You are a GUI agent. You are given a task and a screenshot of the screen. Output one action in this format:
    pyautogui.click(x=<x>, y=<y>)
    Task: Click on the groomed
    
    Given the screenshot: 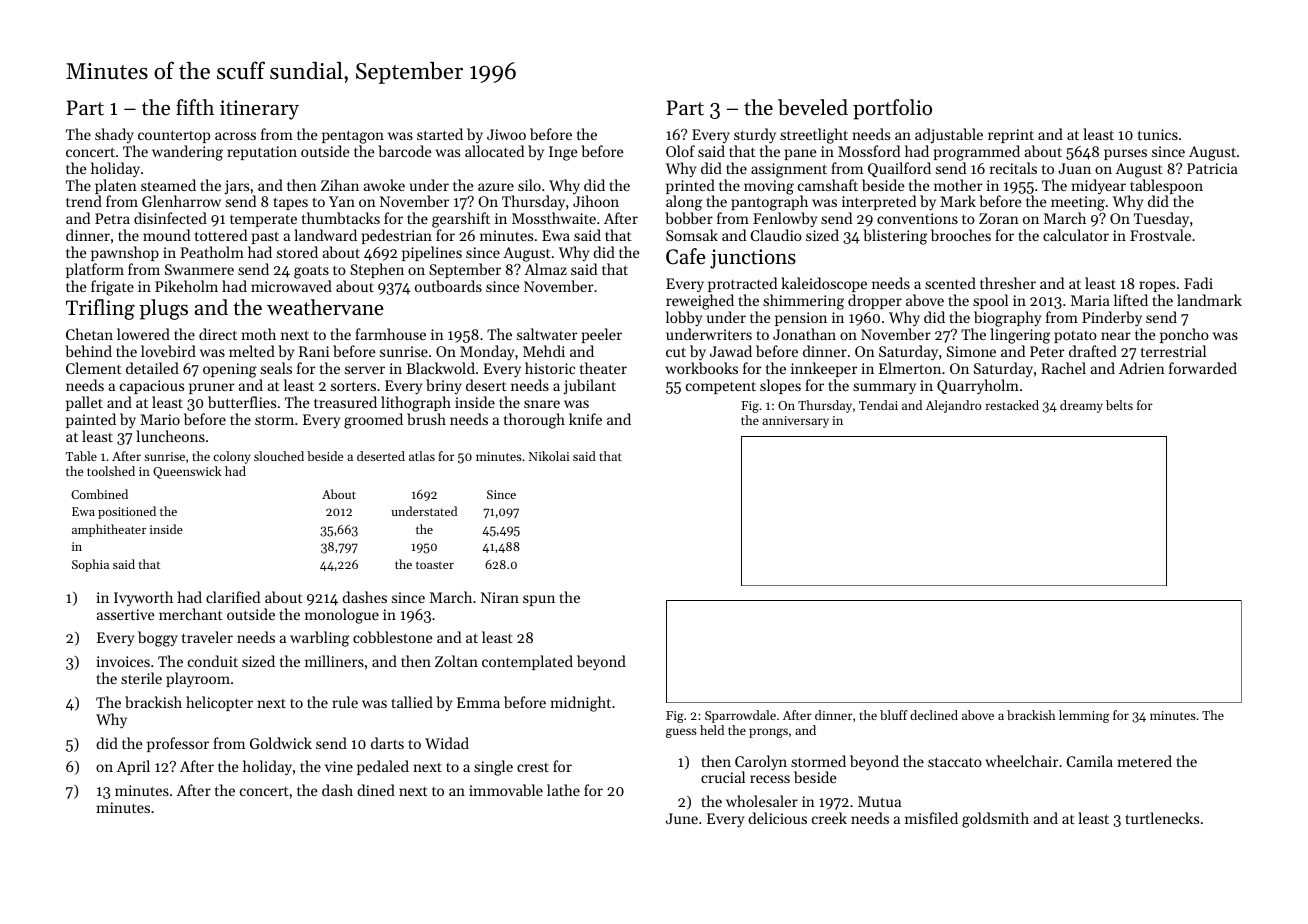 What is the action you would take?
    pyautogui.click(x=373, y=421)
